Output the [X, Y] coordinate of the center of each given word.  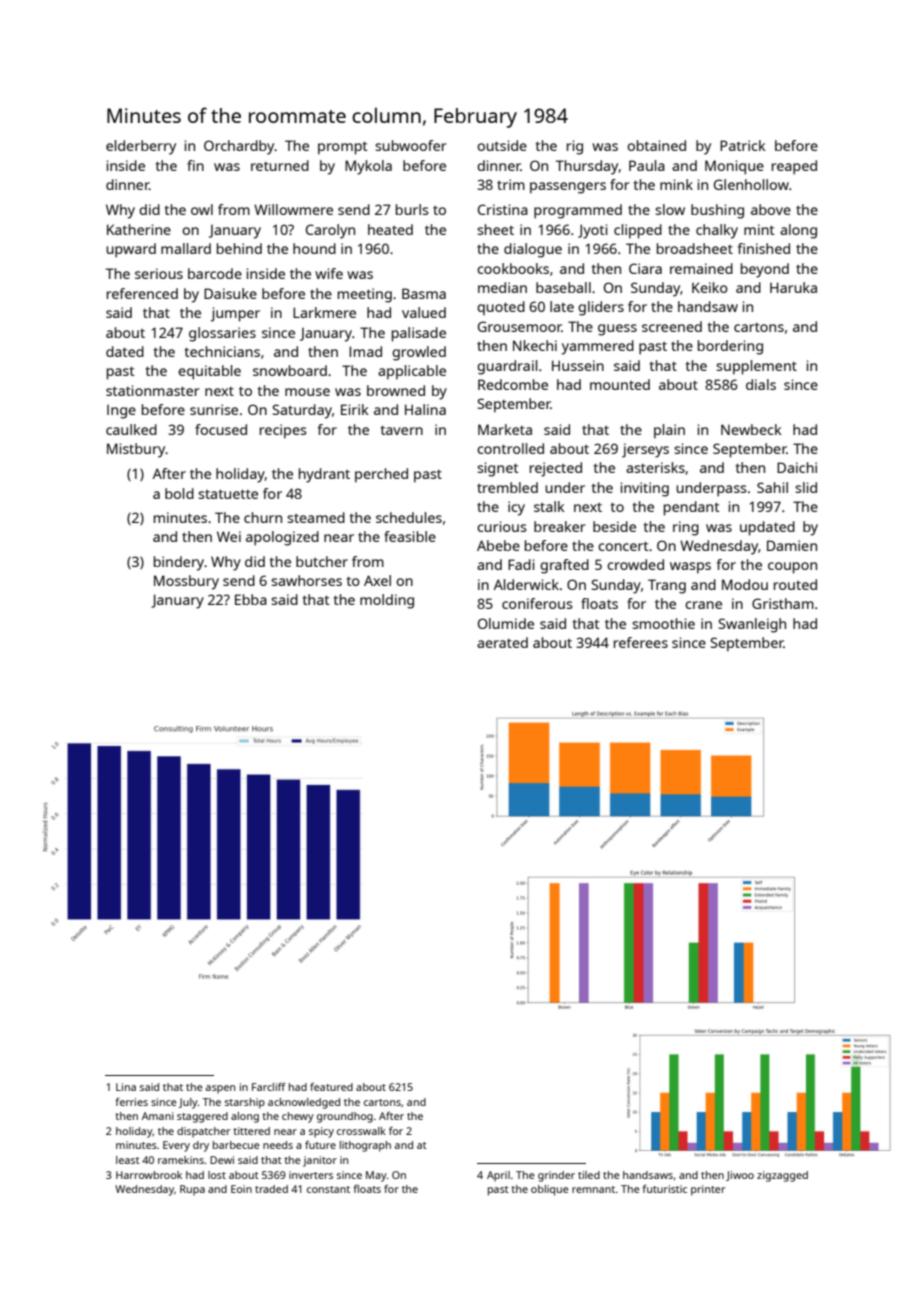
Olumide [506, 623]
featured [331, 1087]
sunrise [214, 409]
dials [761, 384]
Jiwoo [740, 1176]
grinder [556, 1176]
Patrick [743, 145]
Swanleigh [752, 625]
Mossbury [186, 582]
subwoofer [411, 145]
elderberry [141, 147]
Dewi [222, 1160]
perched [381, 475]
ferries [131, 1102]
